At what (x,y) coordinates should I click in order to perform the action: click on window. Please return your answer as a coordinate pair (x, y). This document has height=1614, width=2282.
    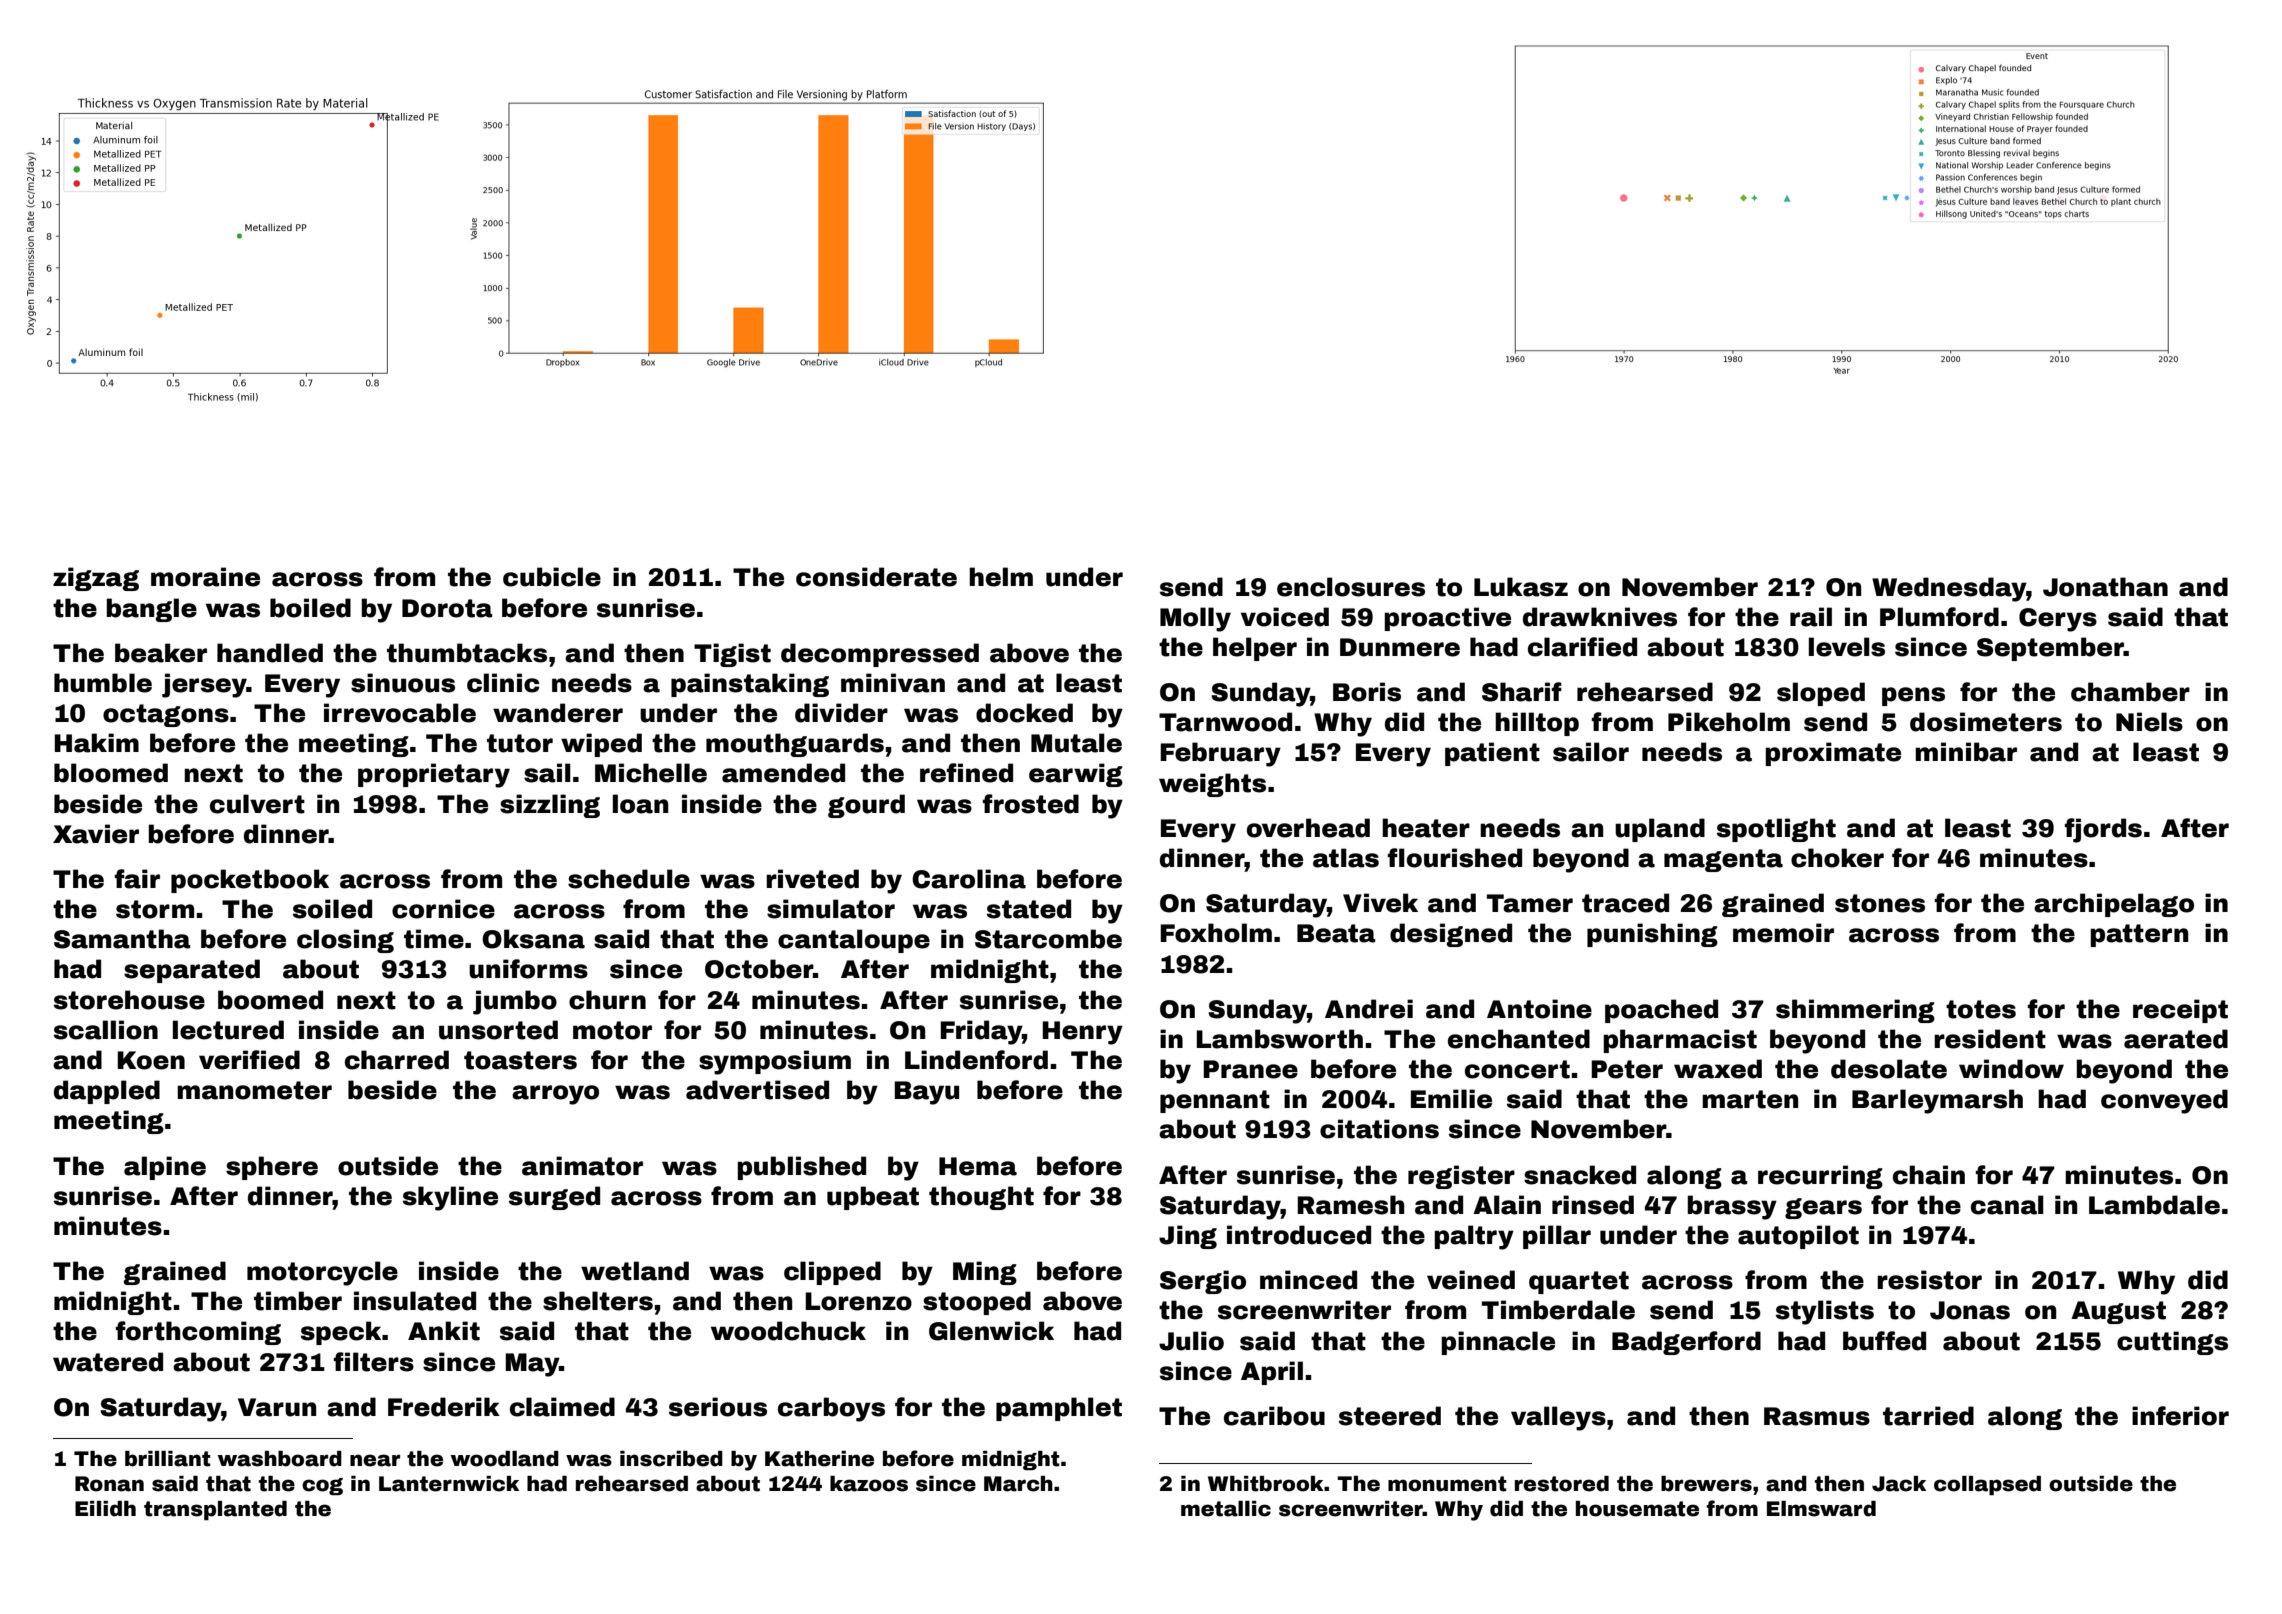
    Looking at the image, I should click on (2011, 1069).
